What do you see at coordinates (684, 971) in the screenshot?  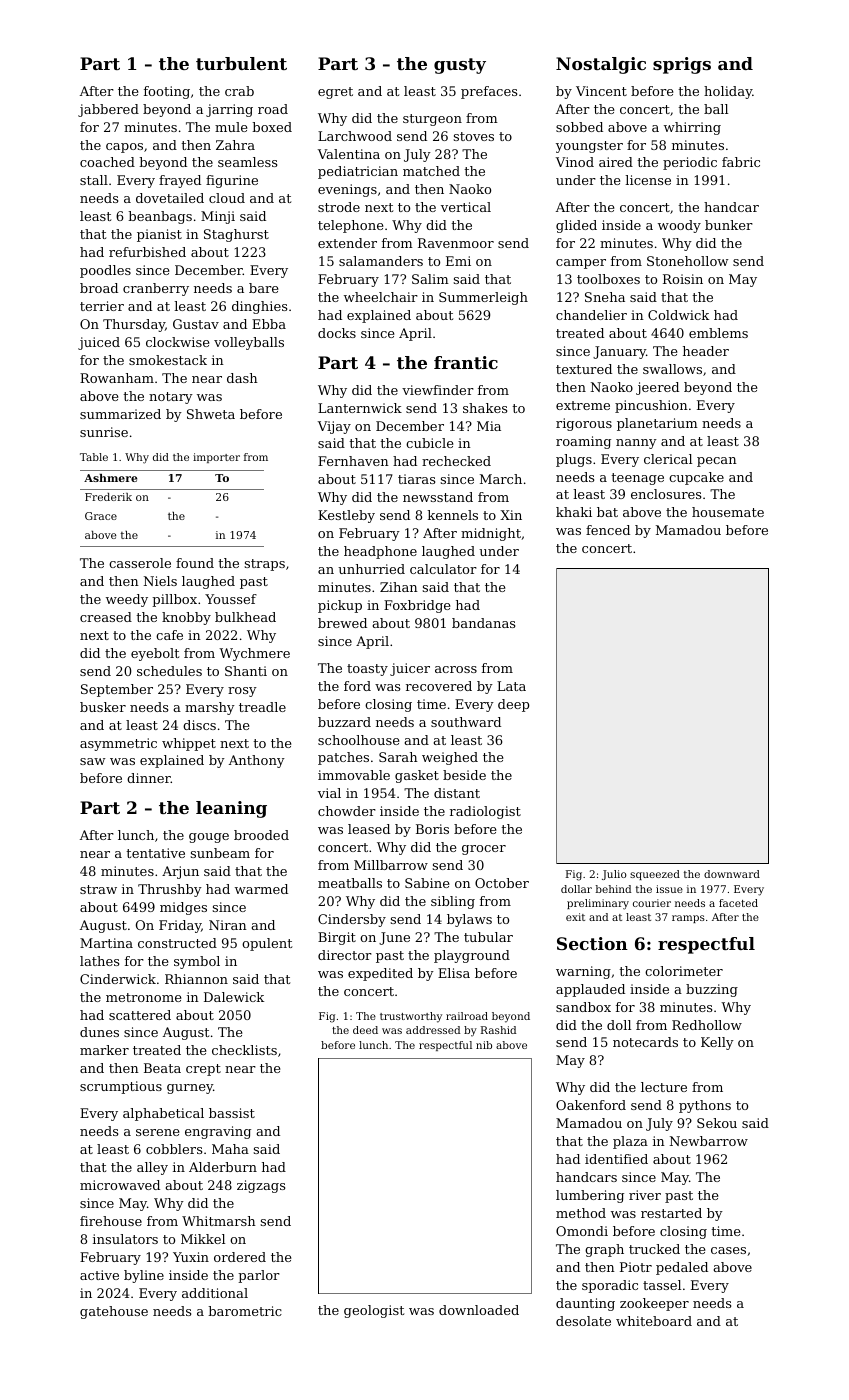 I see `colorimeter` at bounding box center [684, 971].
